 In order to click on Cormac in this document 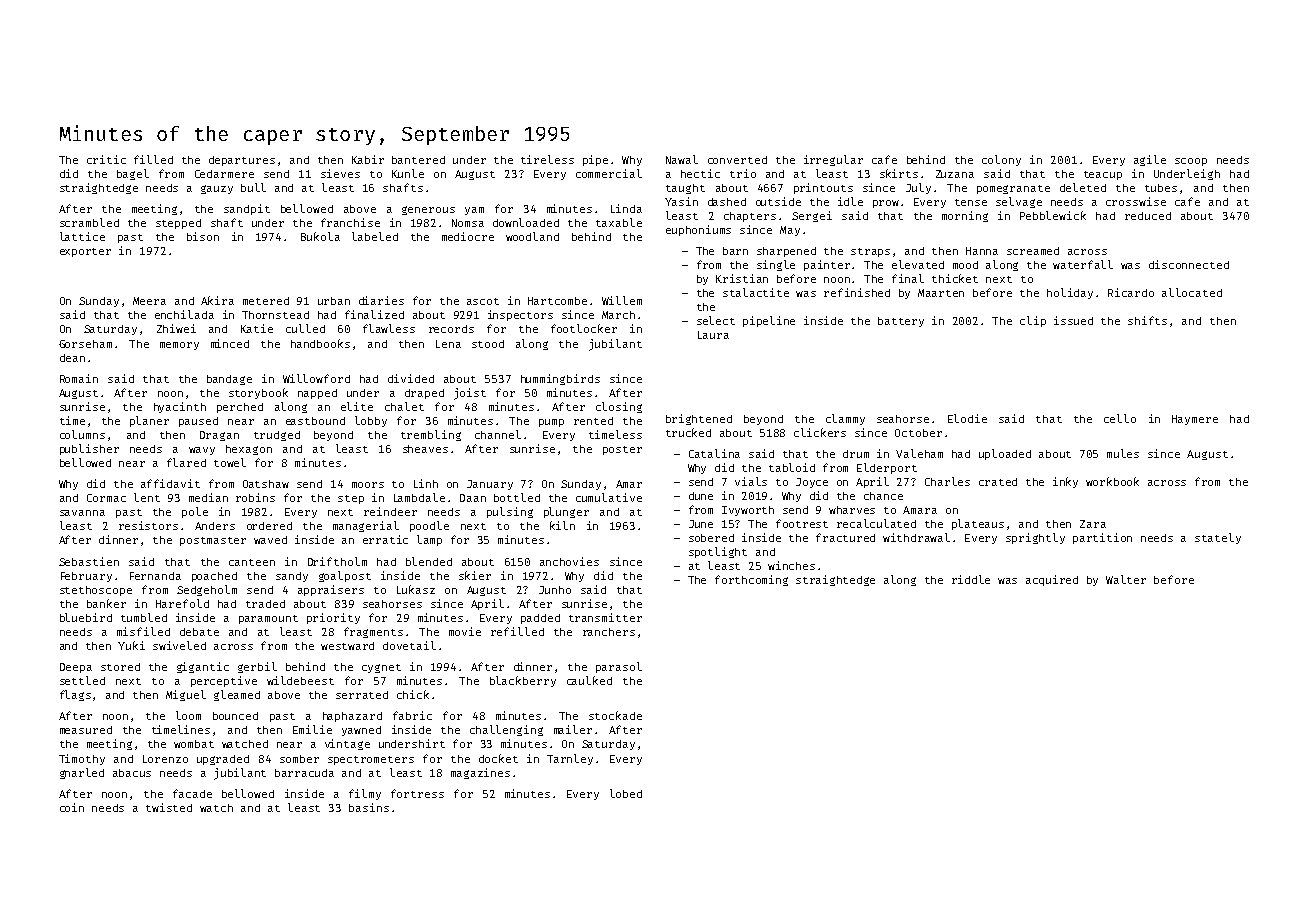, I will do `click(106, 498)`.
